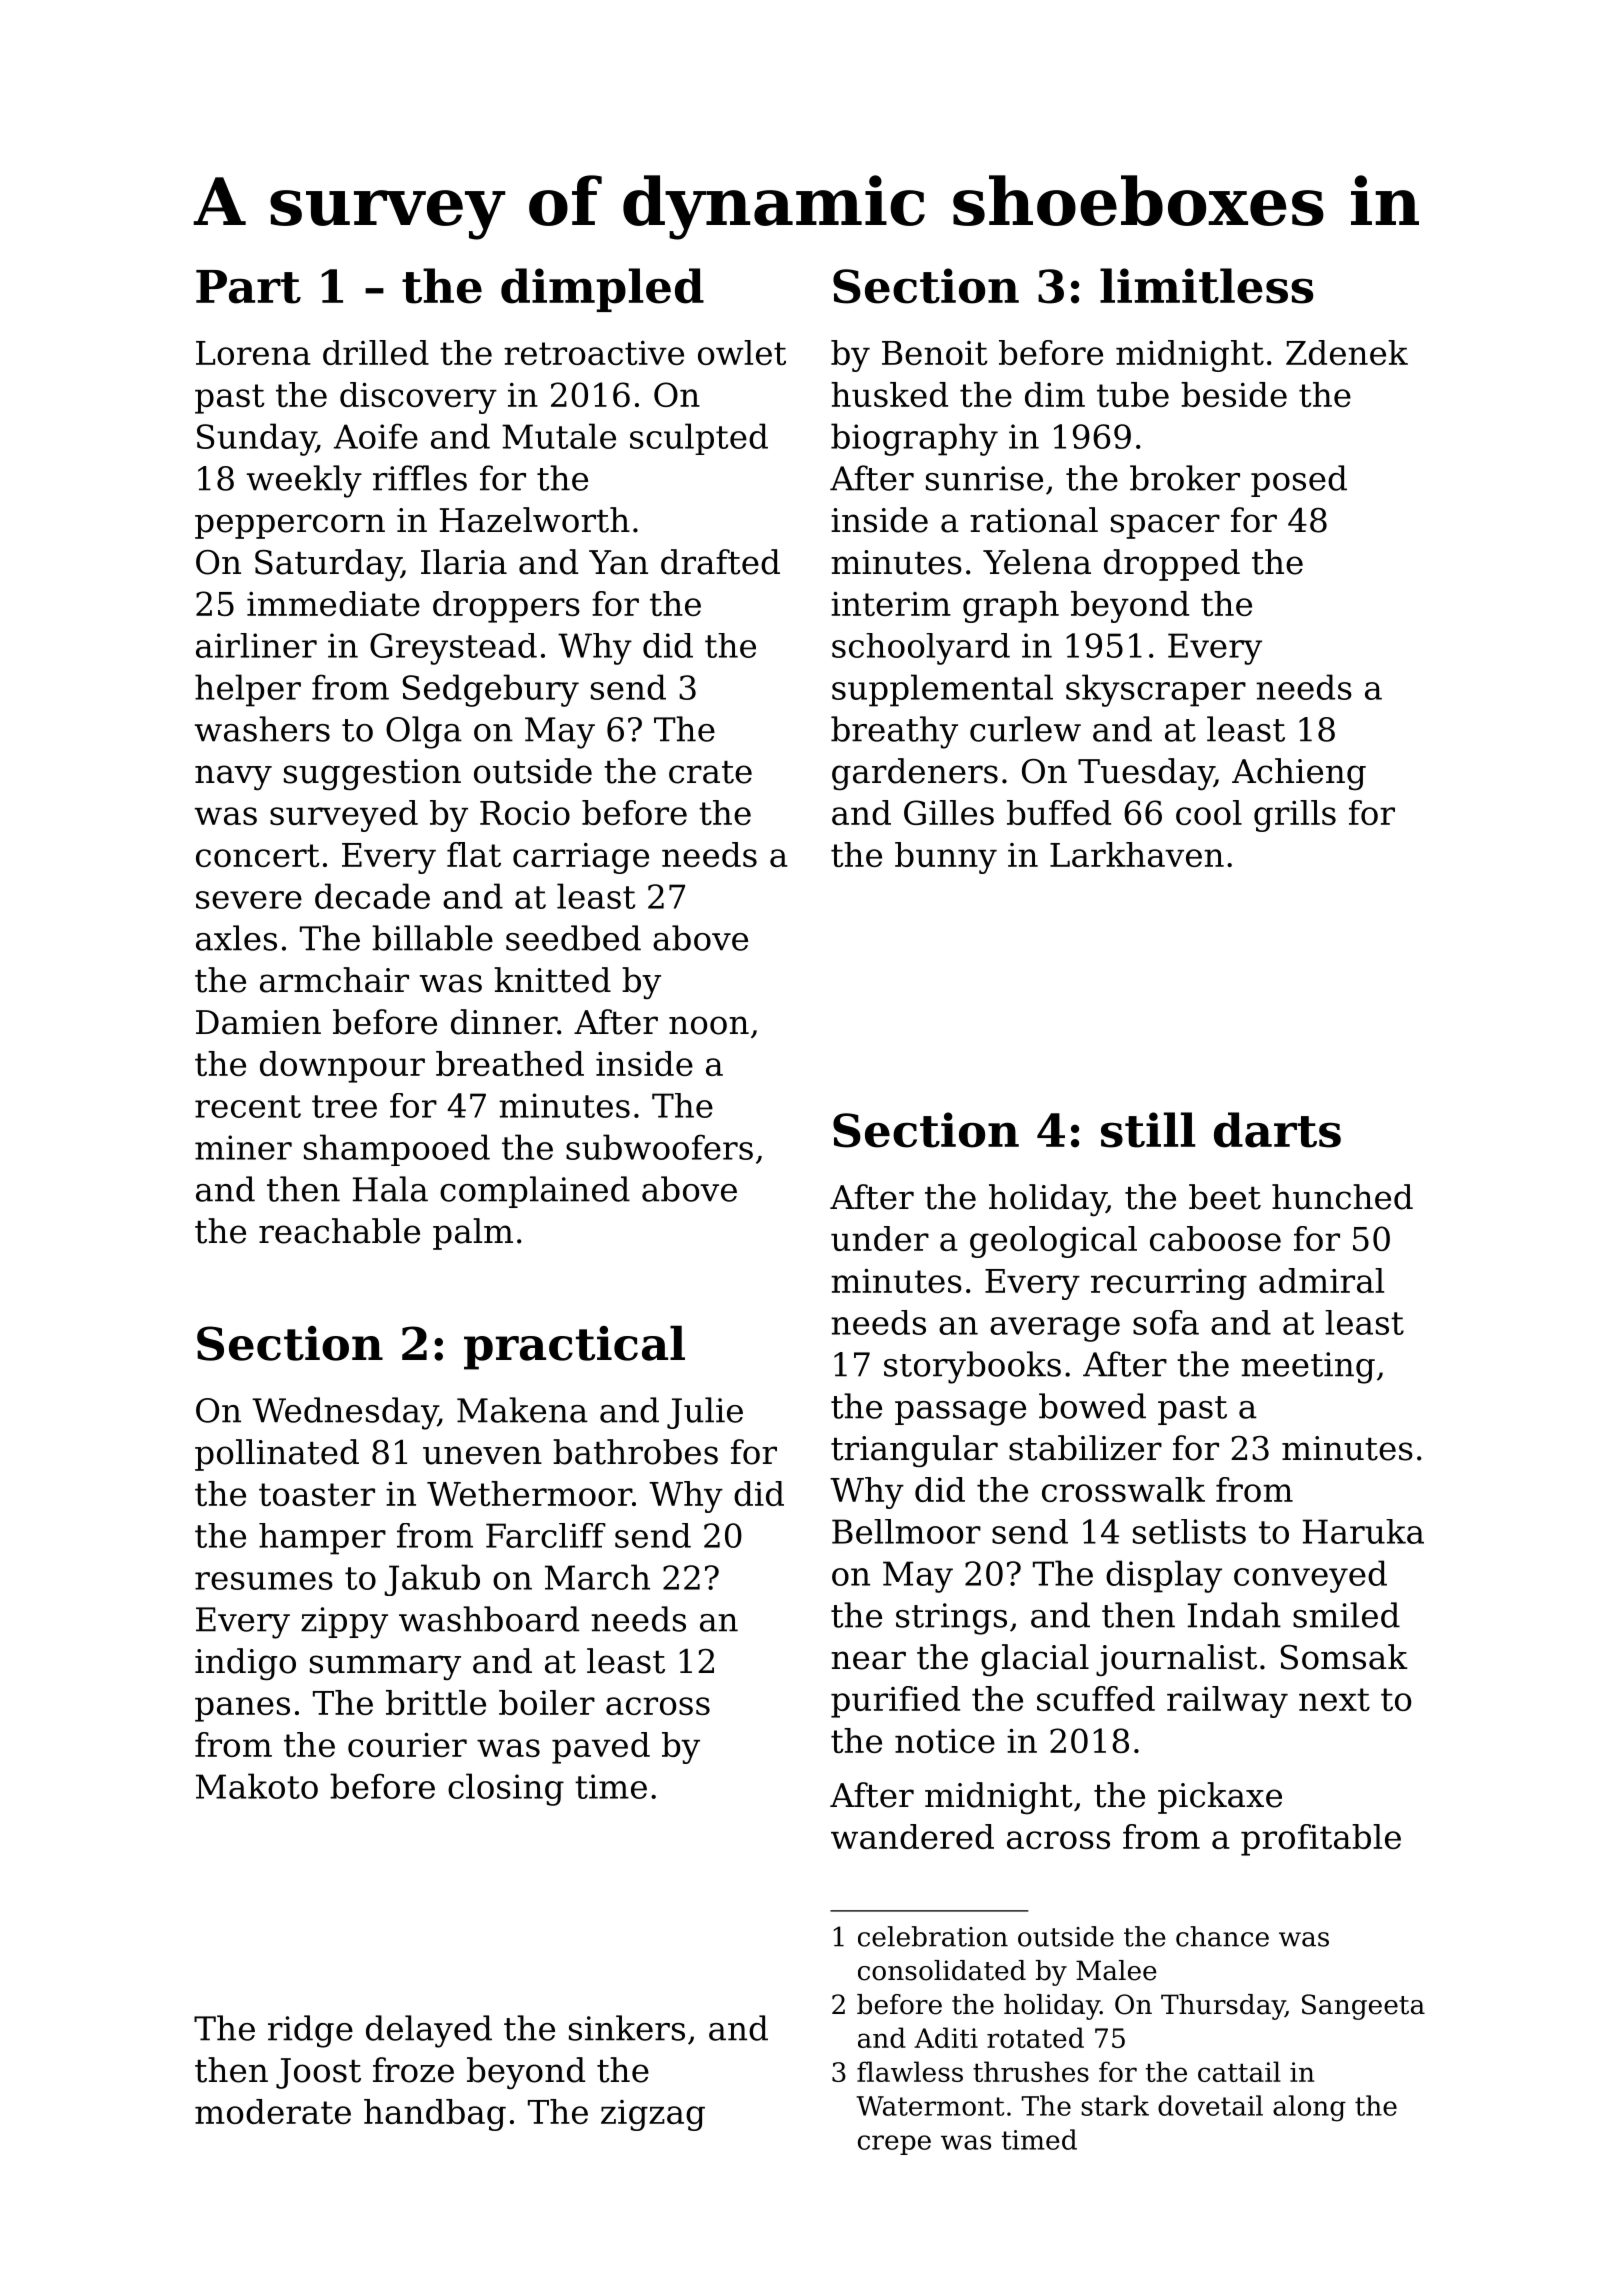 This page has width=1620, height=2292. Describe the element at coordinates (880, 1238) in the page. I see `under` at that location.
